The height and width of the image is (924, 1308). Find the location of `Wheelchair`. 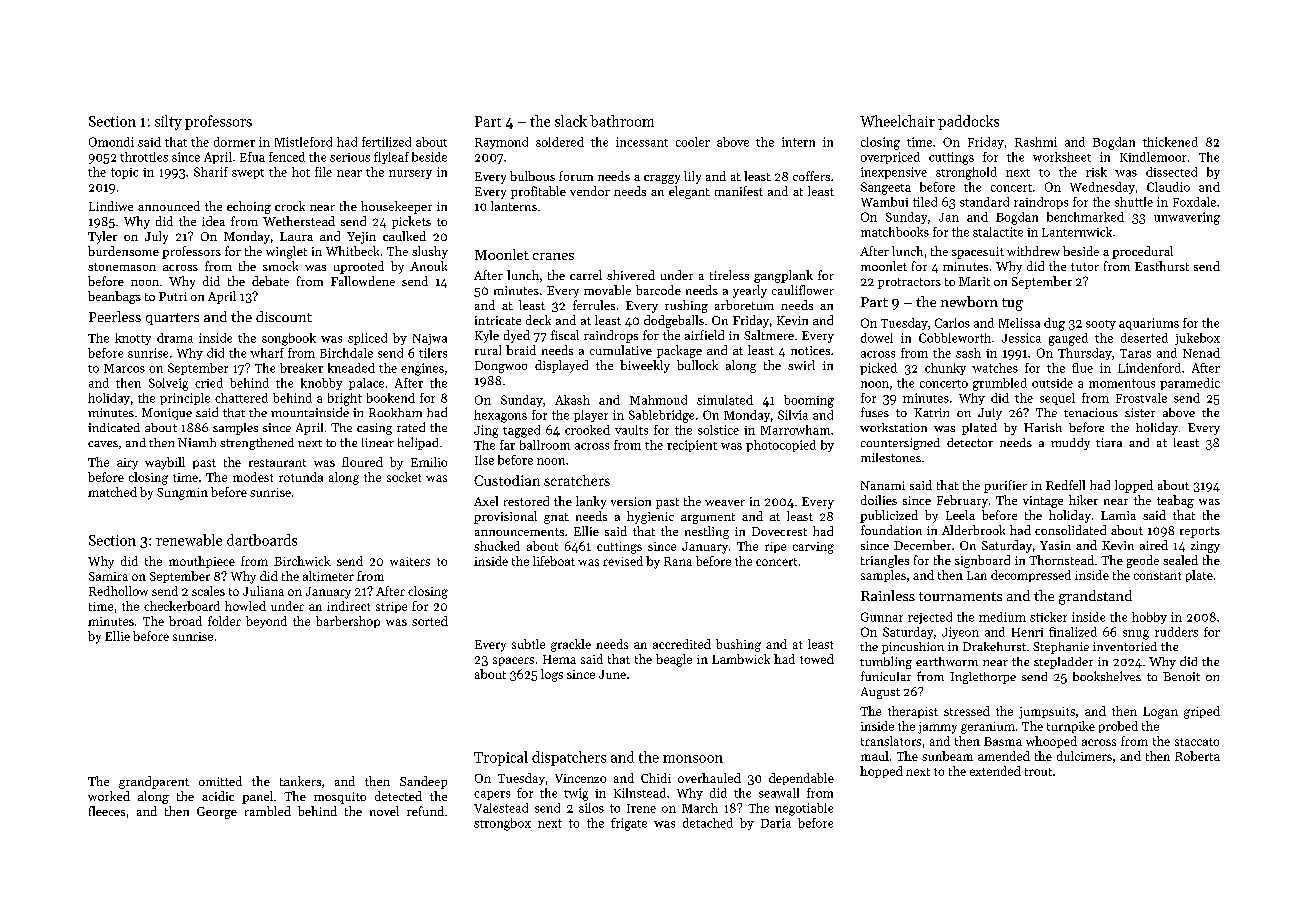

Wheelchair is located at coordinates (897, 121).
